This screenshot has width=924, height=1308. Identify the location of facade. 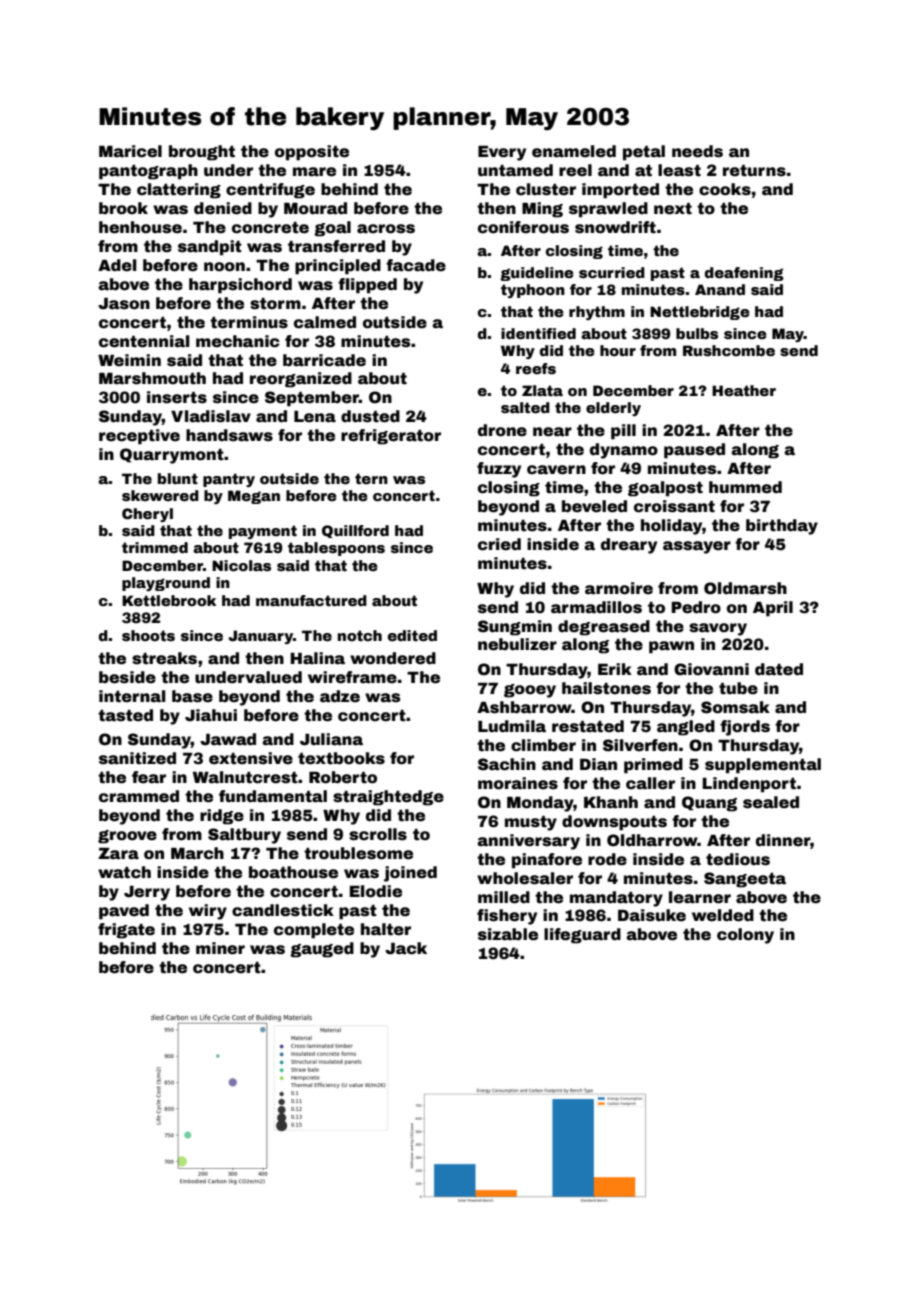
(416, 265).
